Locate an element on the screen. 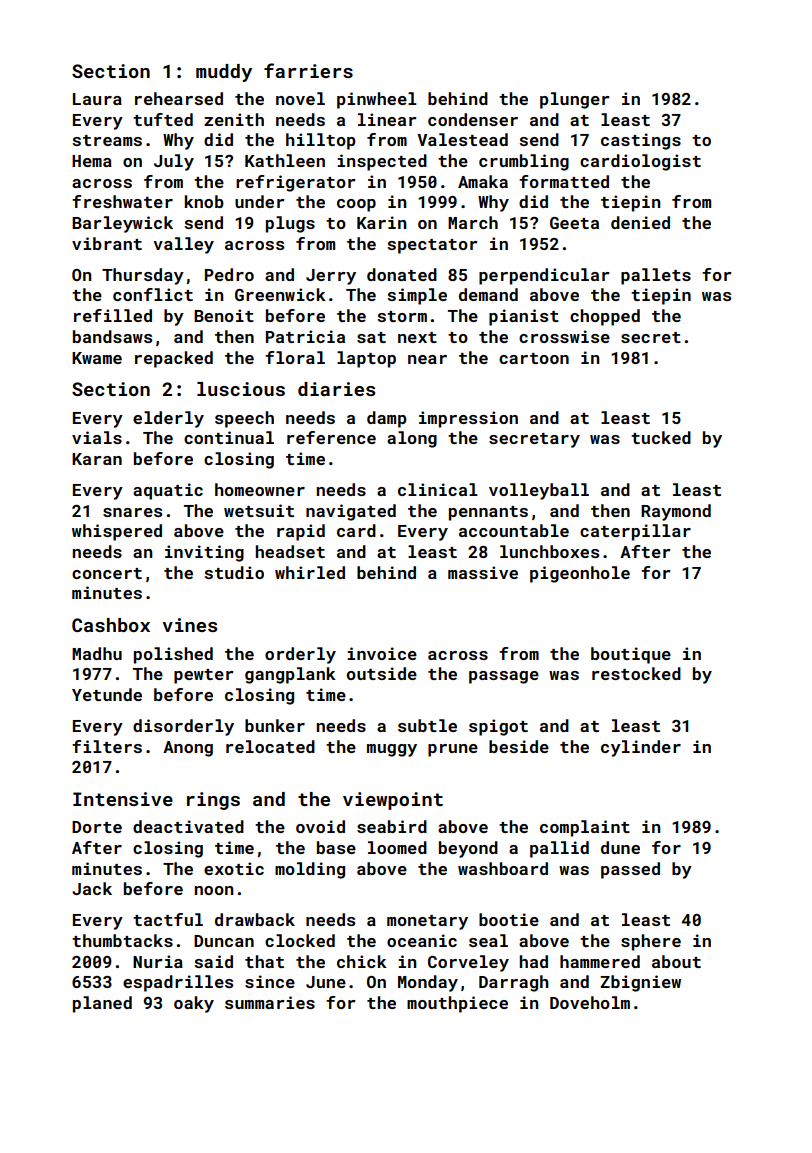 Image resolution: width=812 pixels, height=1153 pixels. muddy is located at coordinates (224, 73).
